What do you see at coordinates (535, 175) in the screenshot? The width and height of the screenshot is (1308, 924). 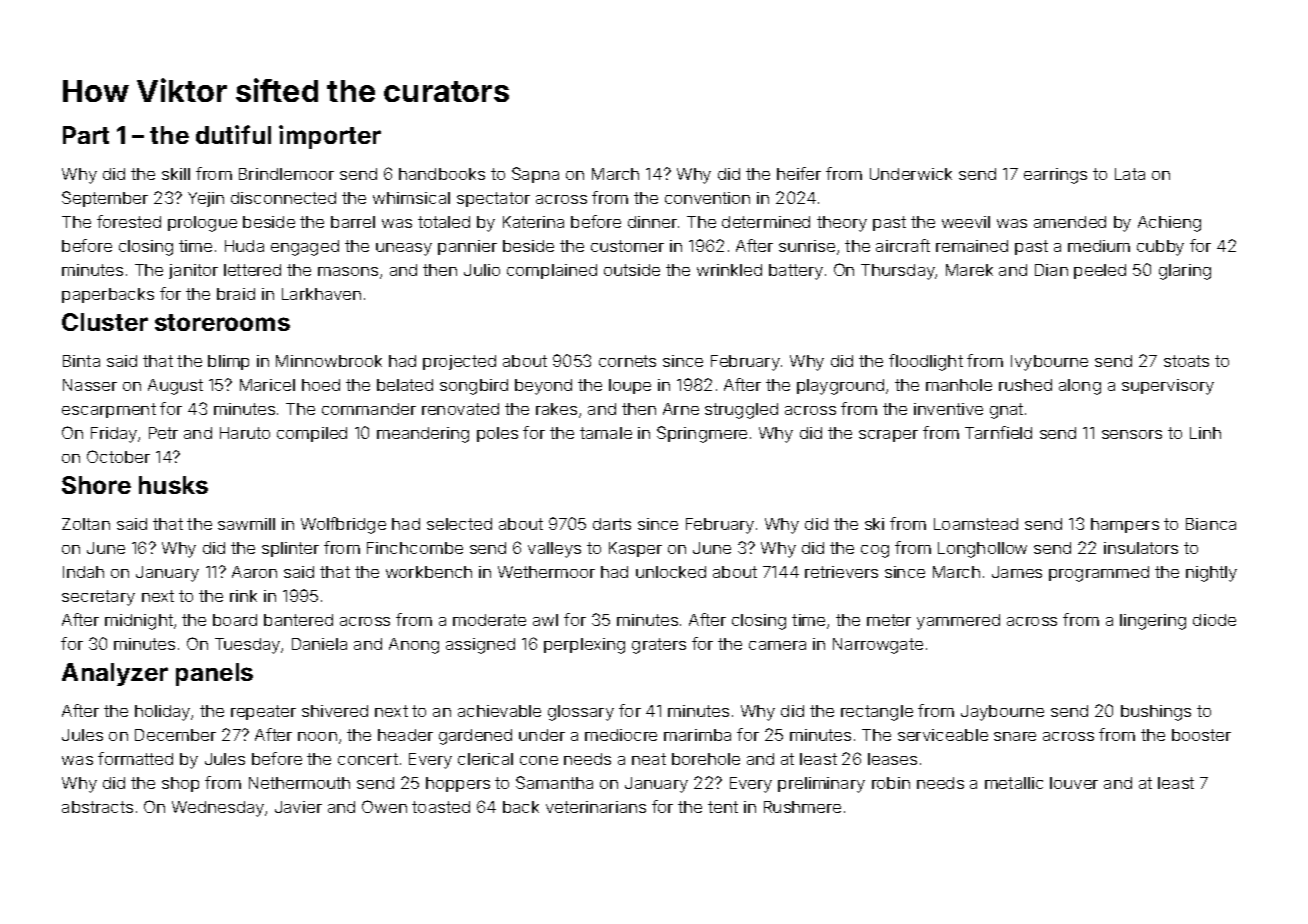 I see `Sapna` at bounding box center [535, 175].
